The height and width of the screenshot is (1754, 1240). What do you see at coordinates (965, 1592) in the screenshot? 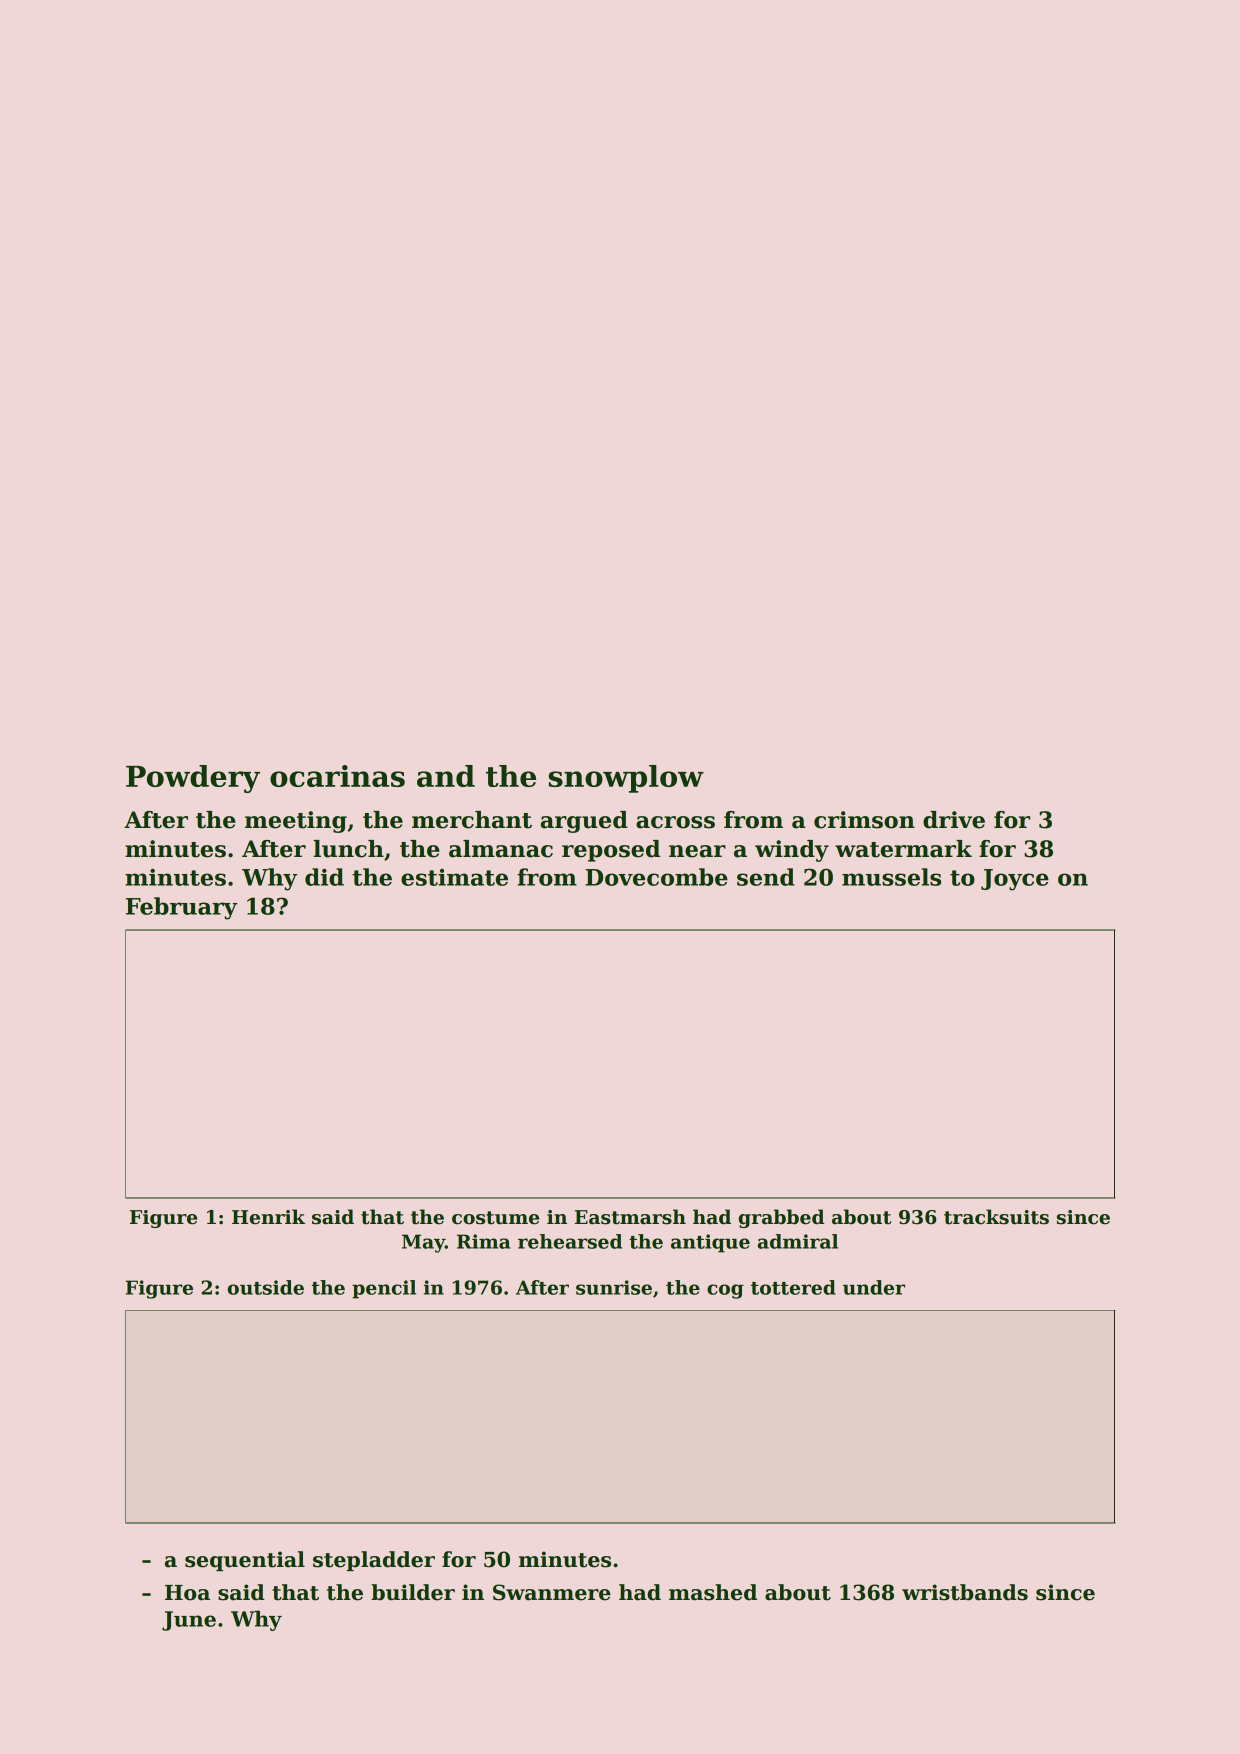
I see `wristbands` at bounding box center [965, 1592].
